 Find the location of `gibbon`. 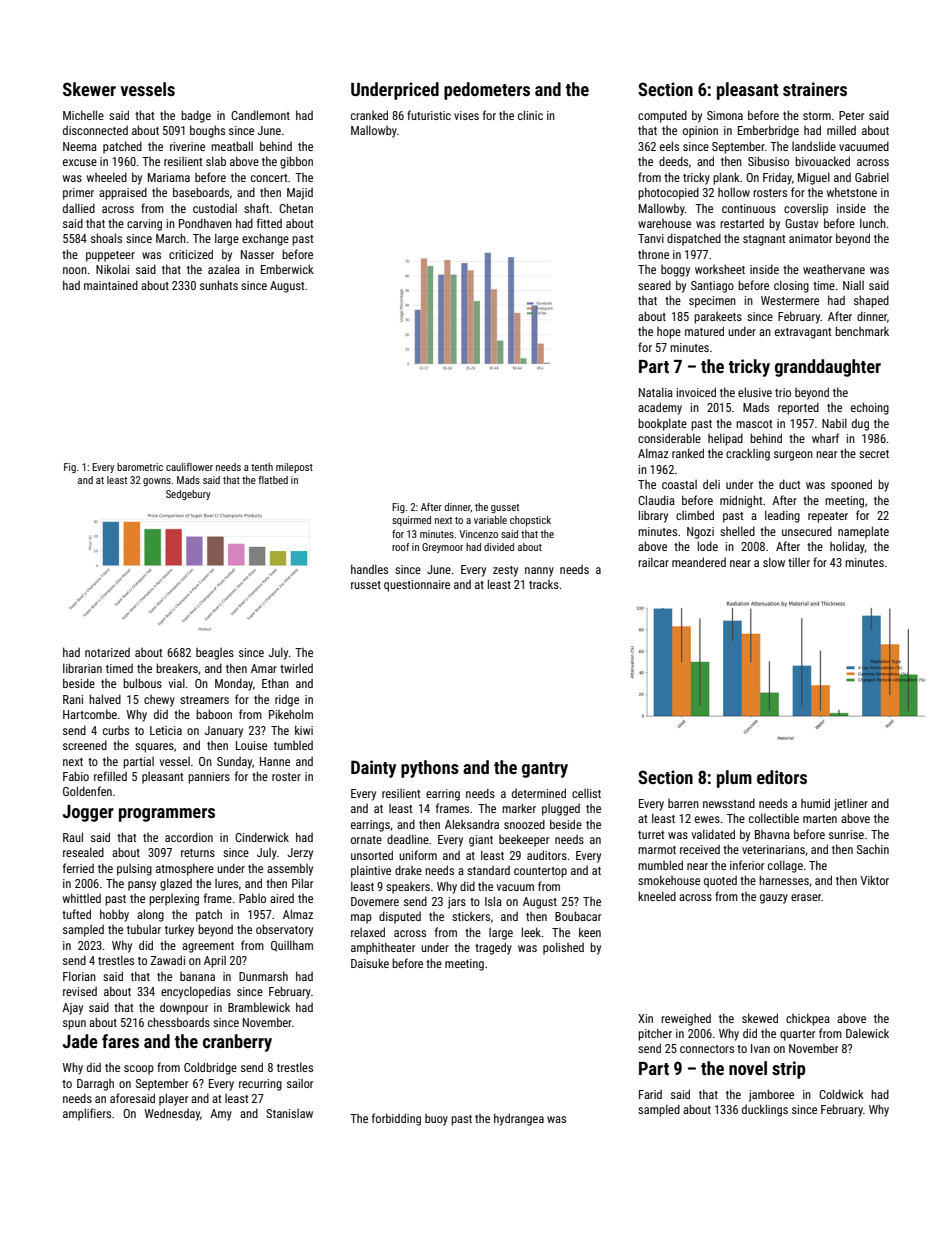

gibbon is located at coordinates (296, 162).
